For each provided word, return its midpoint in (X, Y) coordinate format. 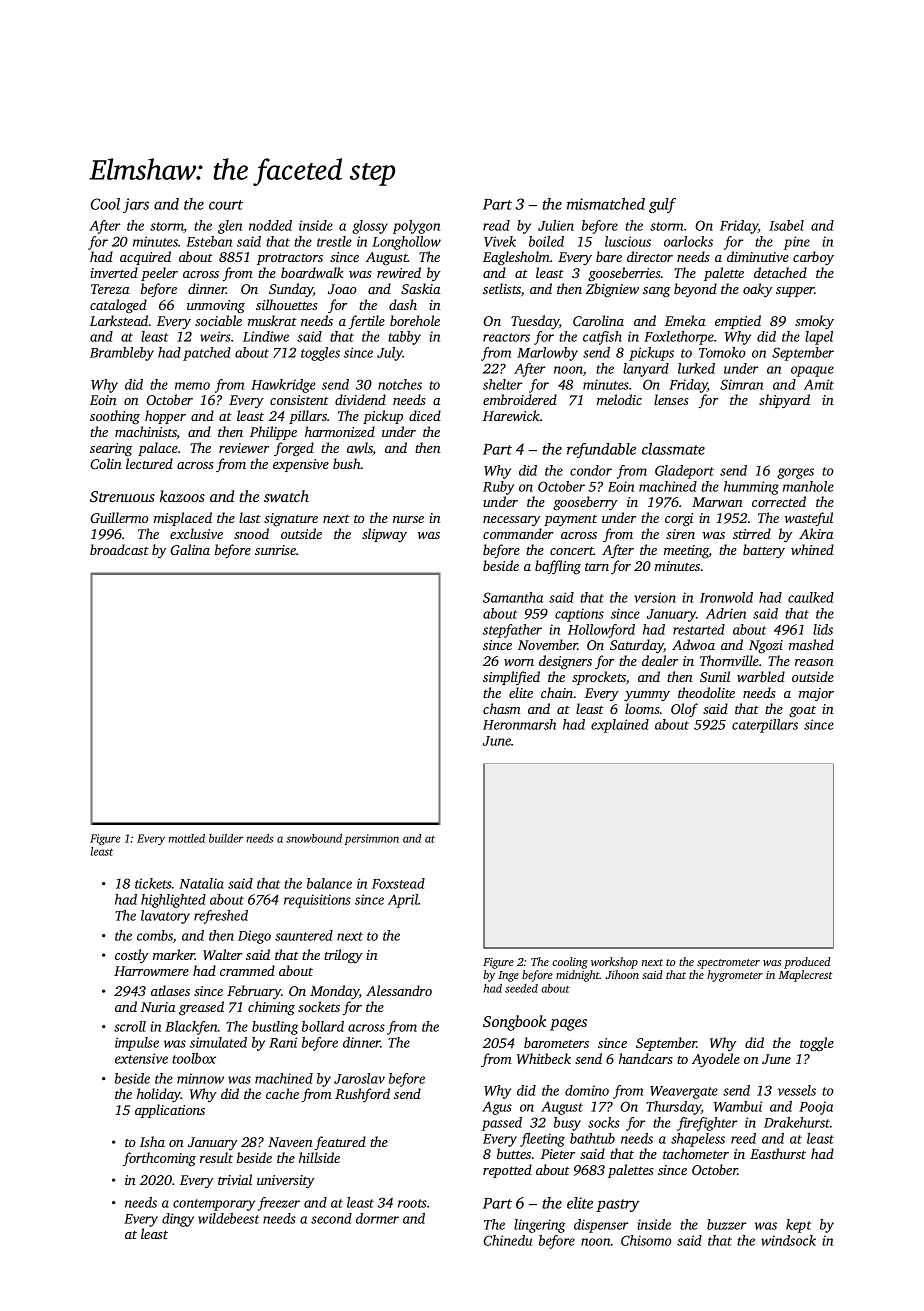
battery (764, 551)
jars (136, 205)
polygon (416, 227)
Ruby (498, 488)
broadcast (119, 549)
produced (807, 963)
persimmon (371, 839)
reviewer (244, 448)
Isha (152, 1141)
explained (620, 726)
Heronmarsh (519, 724)
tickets (153, 883)
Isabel (786, 225)
